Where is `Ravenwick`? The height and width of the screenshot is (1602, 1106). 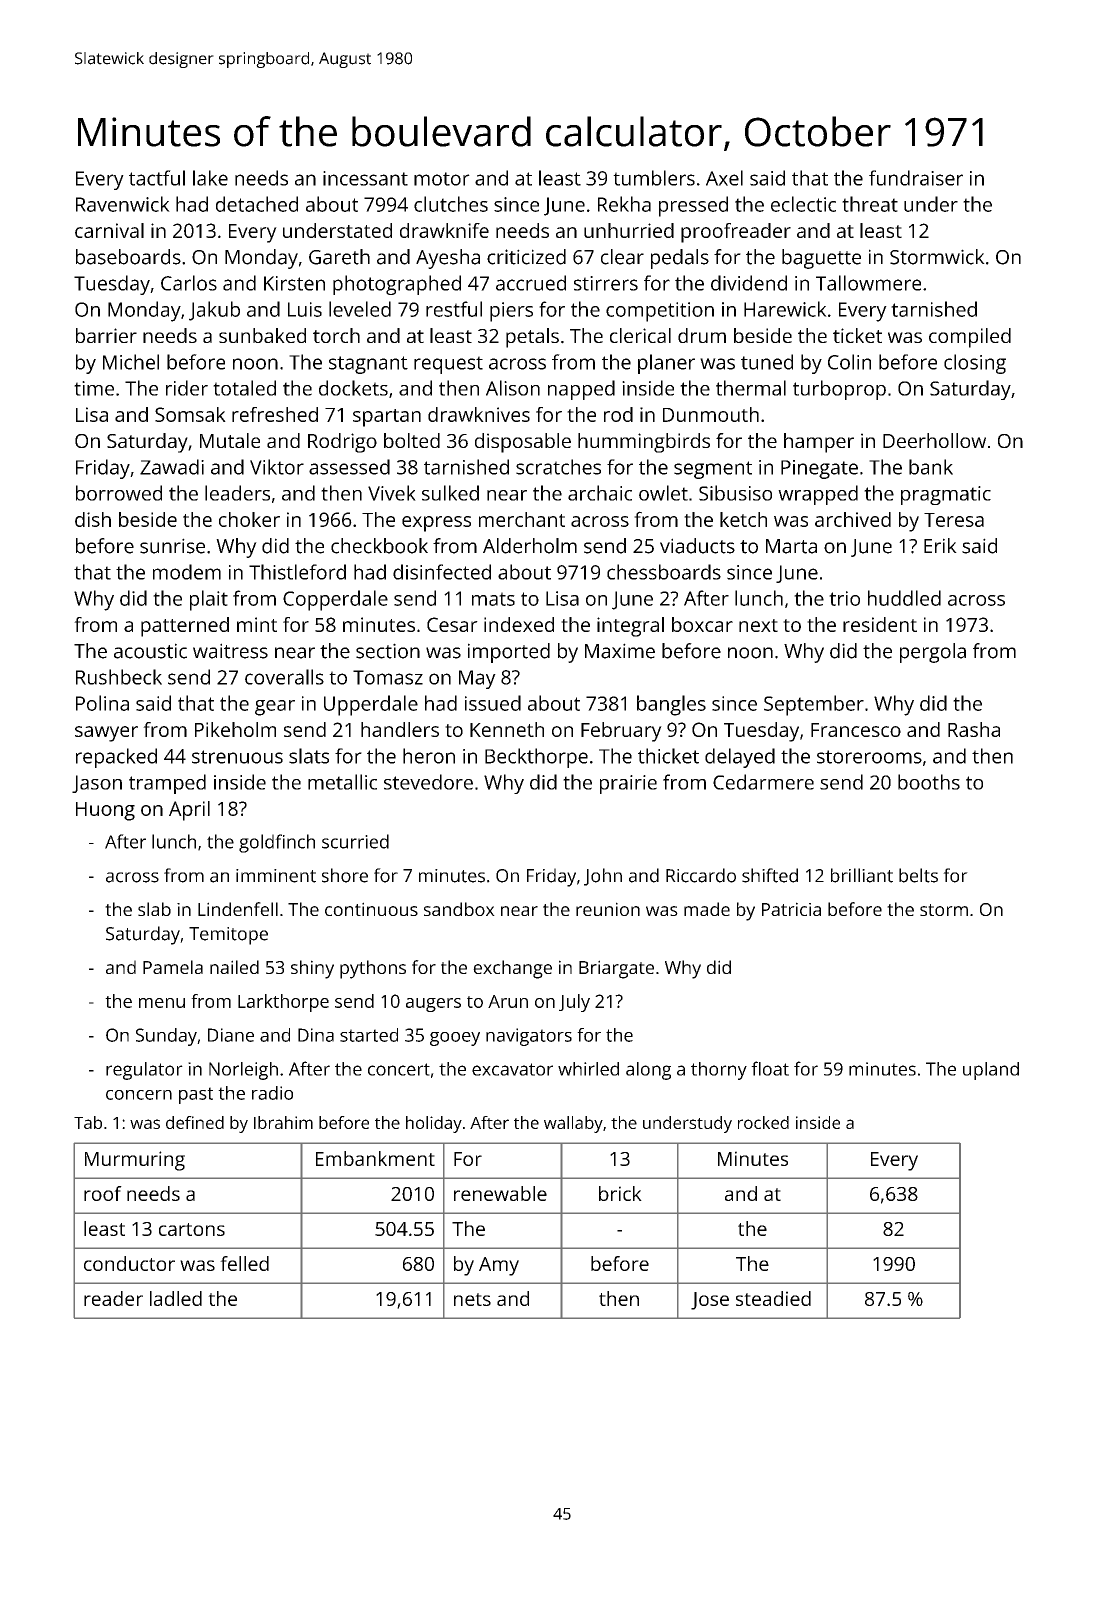 Ravenwick is located at coordinates (123, 204).
